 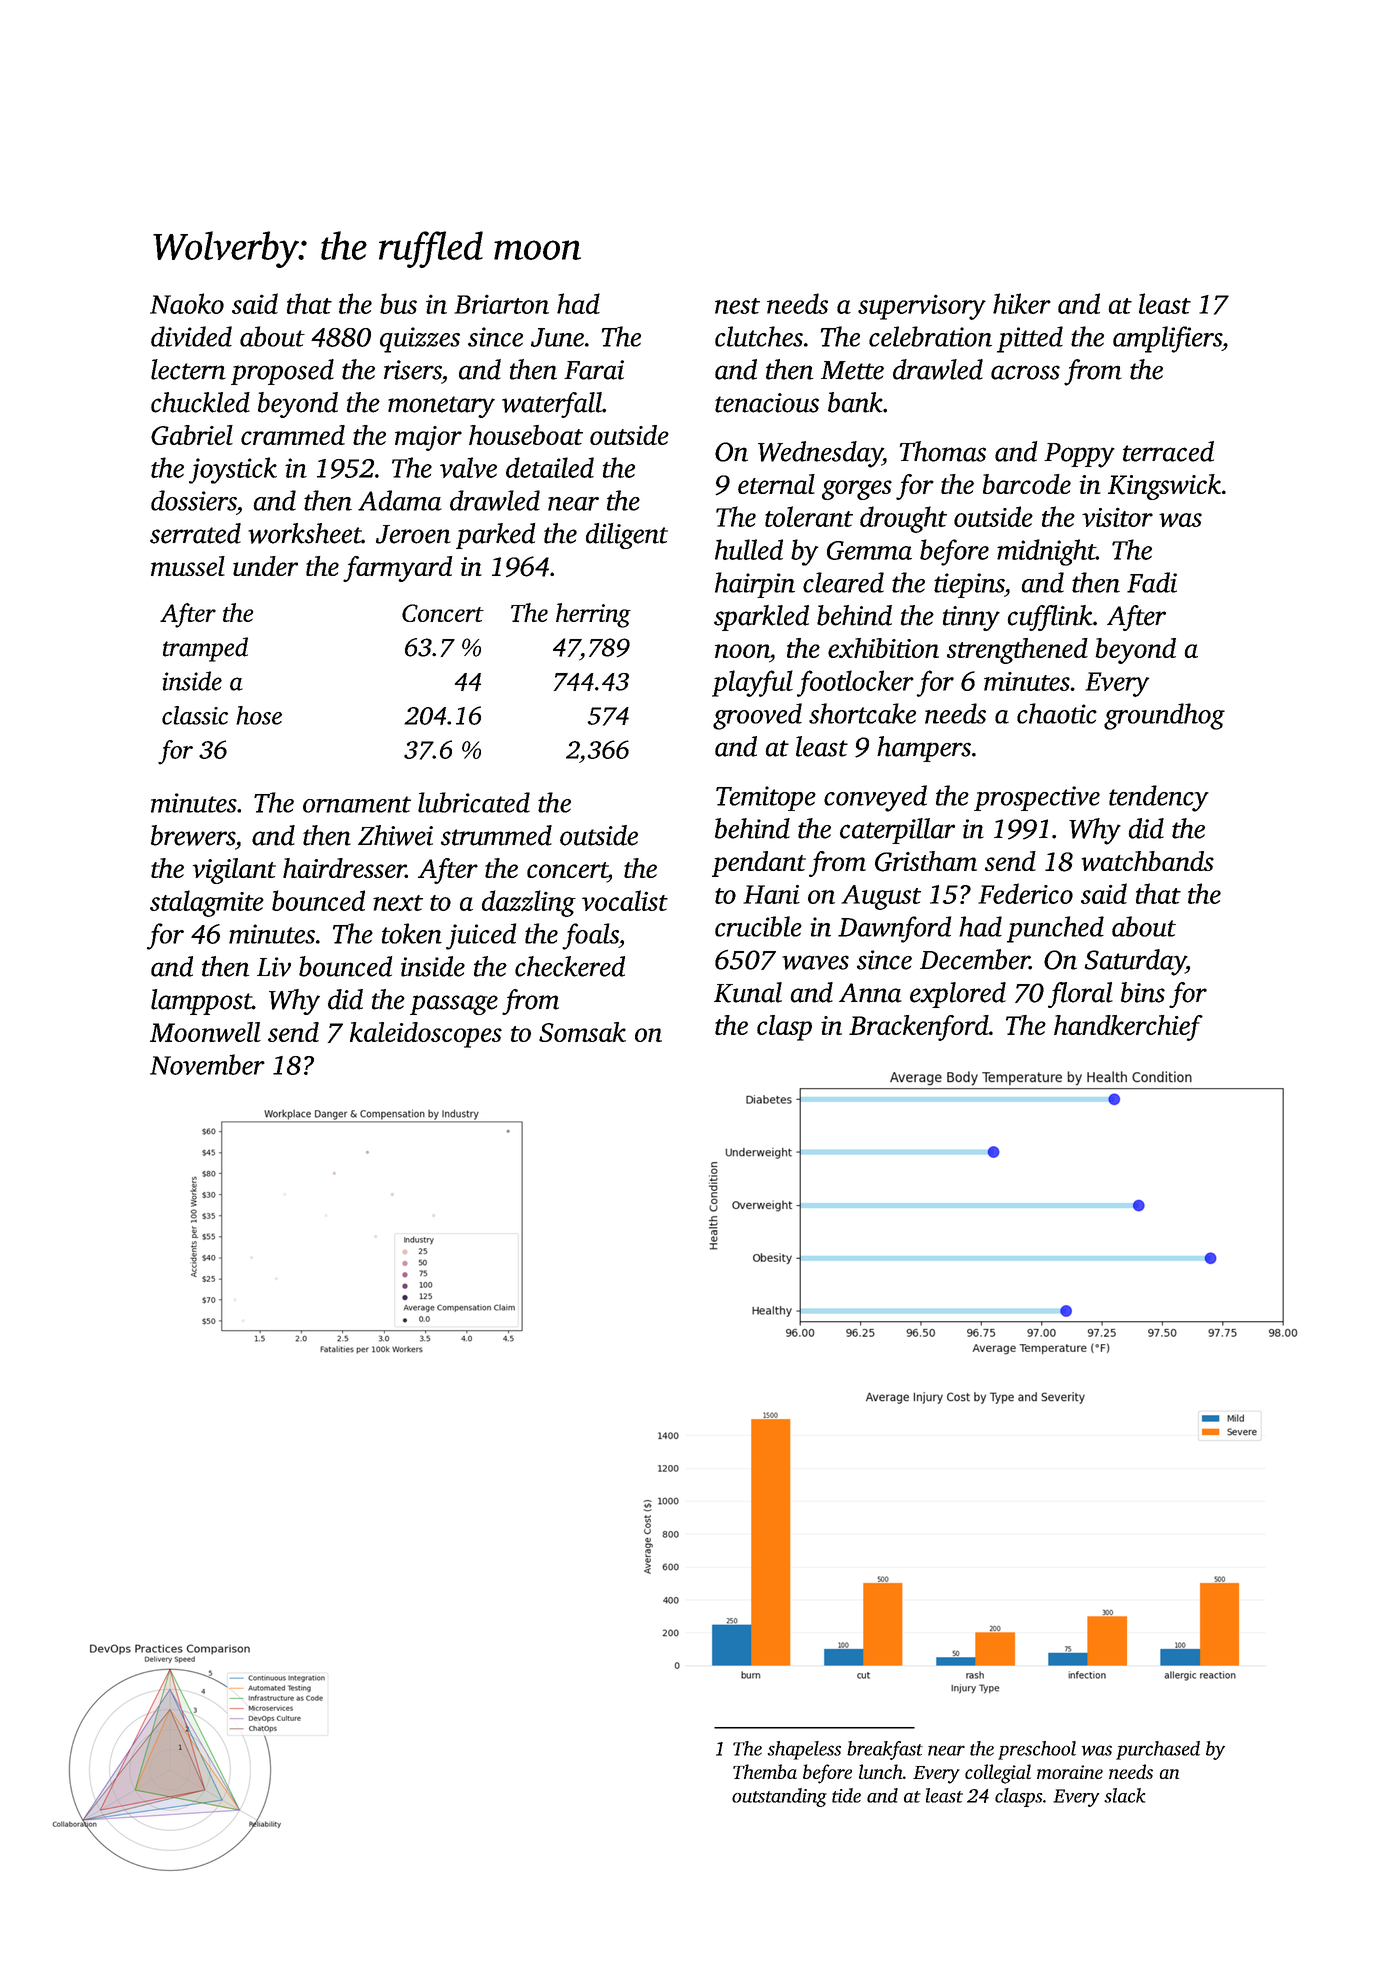 I want to click on lubricated, so click(x=474, y=802).
